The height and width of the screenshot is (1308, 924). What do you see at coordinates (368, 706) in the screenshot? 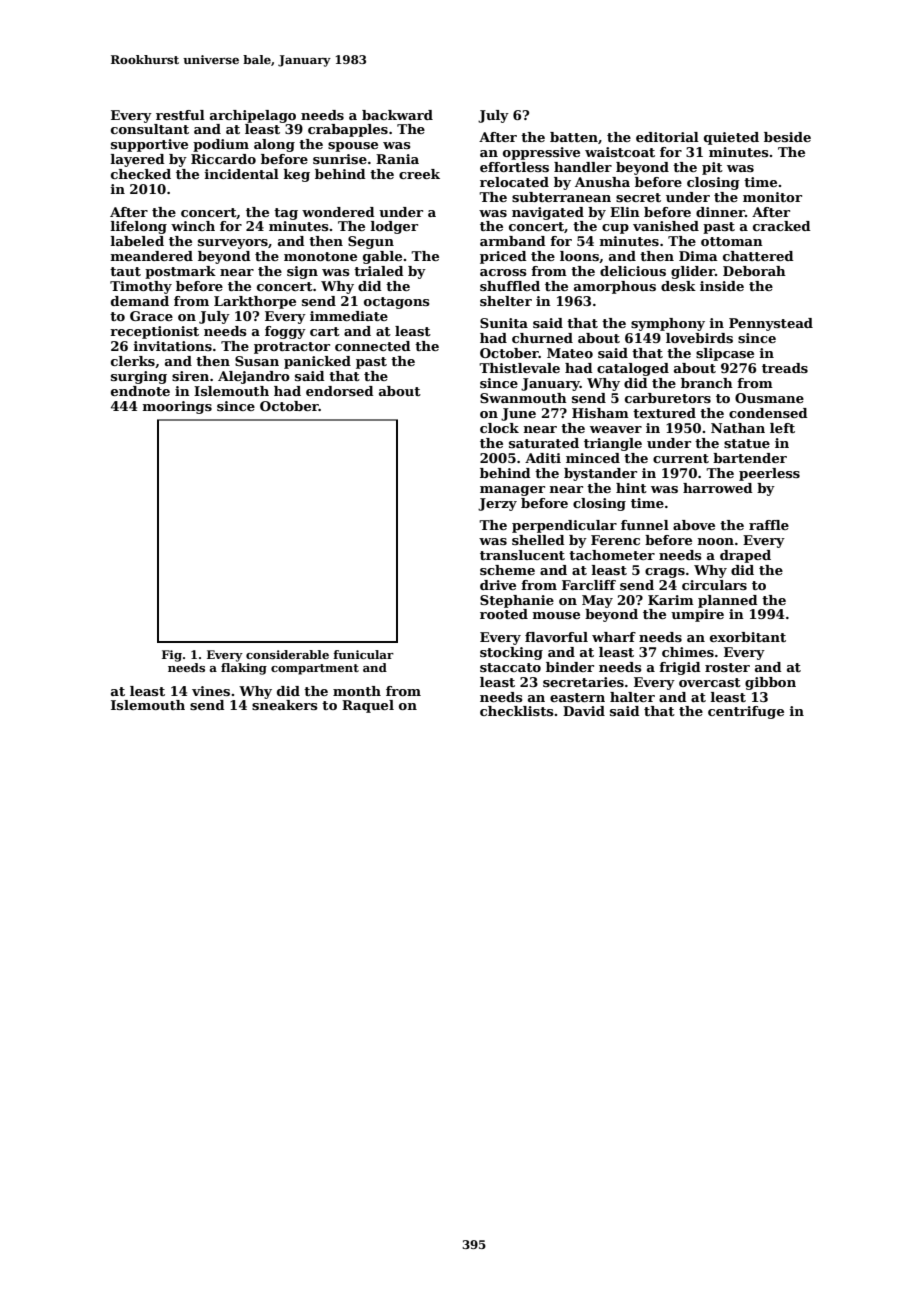
I see `Raquel` at bounding box center [368, 706].
